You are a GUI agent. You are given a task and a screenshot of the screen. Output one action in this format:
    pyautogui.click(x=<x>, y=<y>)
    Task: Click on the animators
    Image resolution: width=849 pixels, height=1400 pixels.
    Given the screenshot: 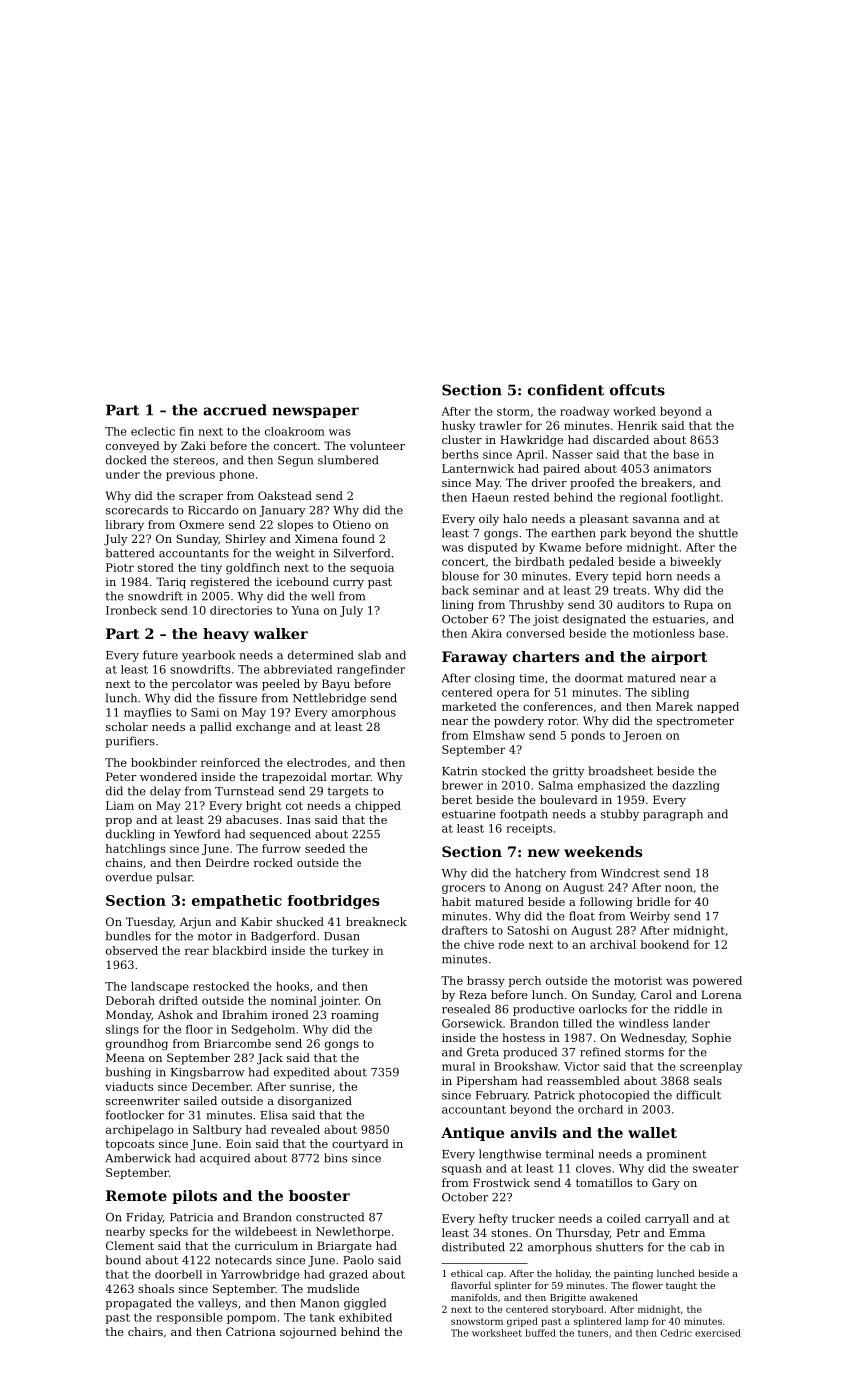 What is the action you would take?
    pyautogui.click(x=682, y=468)
